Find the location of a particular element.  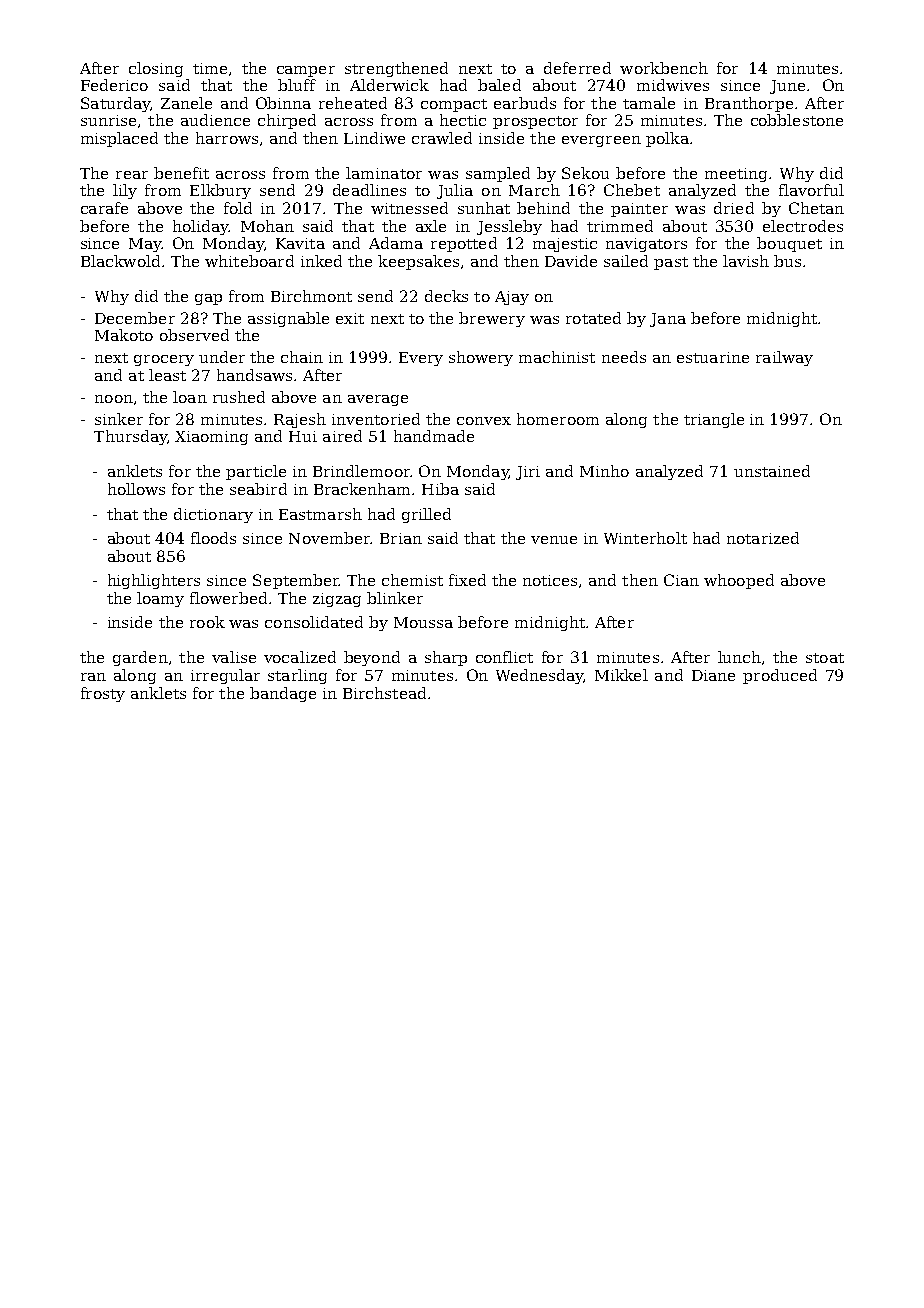

Branthorpe is located at coordinates (749, 104).
